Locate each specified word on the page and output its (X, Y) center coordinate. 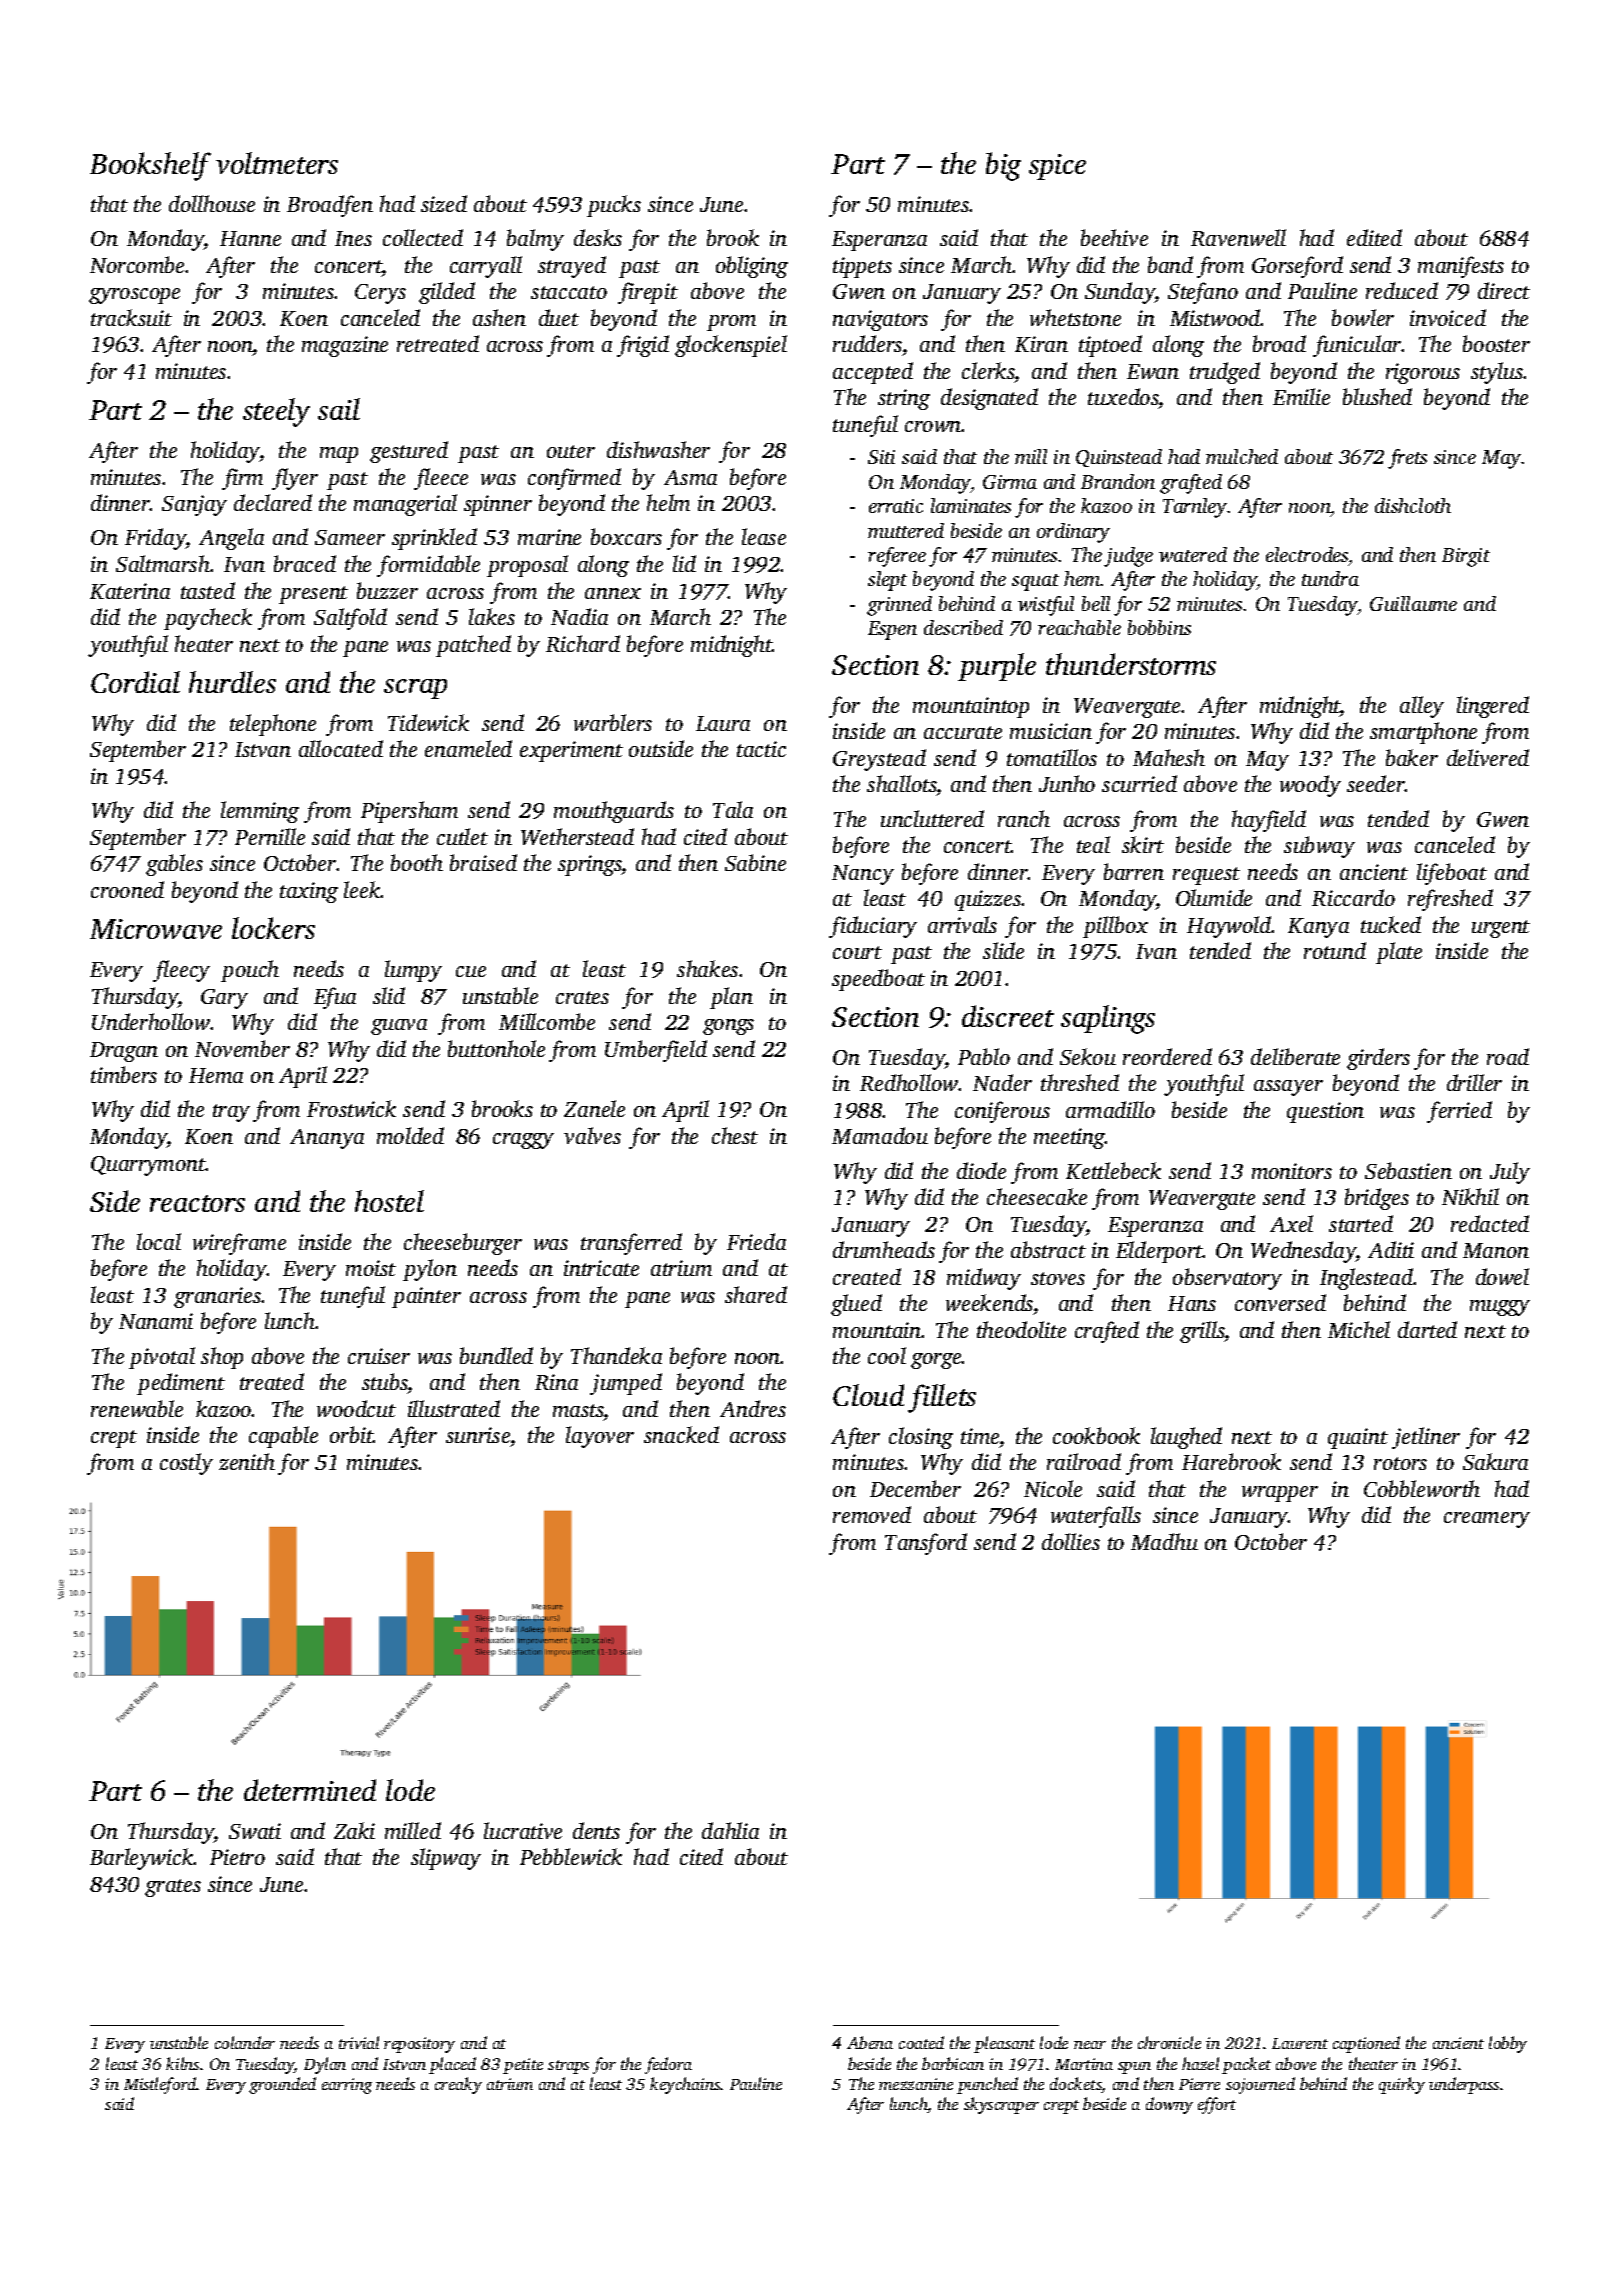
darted (1427, 1329)
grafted (1191, 484)
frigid (643, 346)
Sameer (350, 537)
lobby (1508, 2044)
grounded (282, 2085)
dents (596, 1830)
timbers (124, 1074)
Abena (870, 2042)
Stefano (1203, 293)
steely (276, 412)
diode (981, 1170)
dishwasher (658, 449)
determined (310, 1790)
